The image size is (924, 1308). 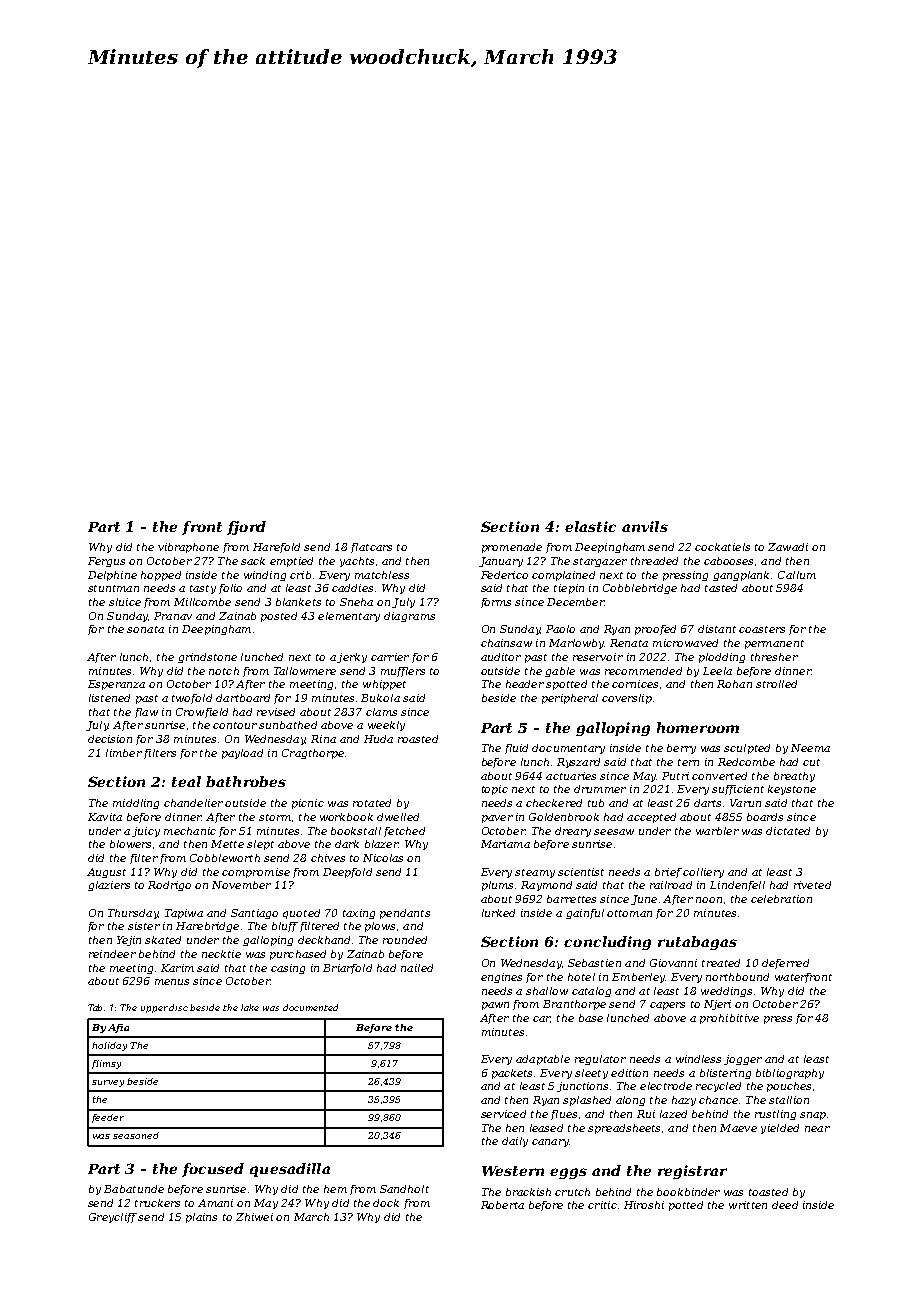 I want to click on Neema, so click(x=810, y=748).
